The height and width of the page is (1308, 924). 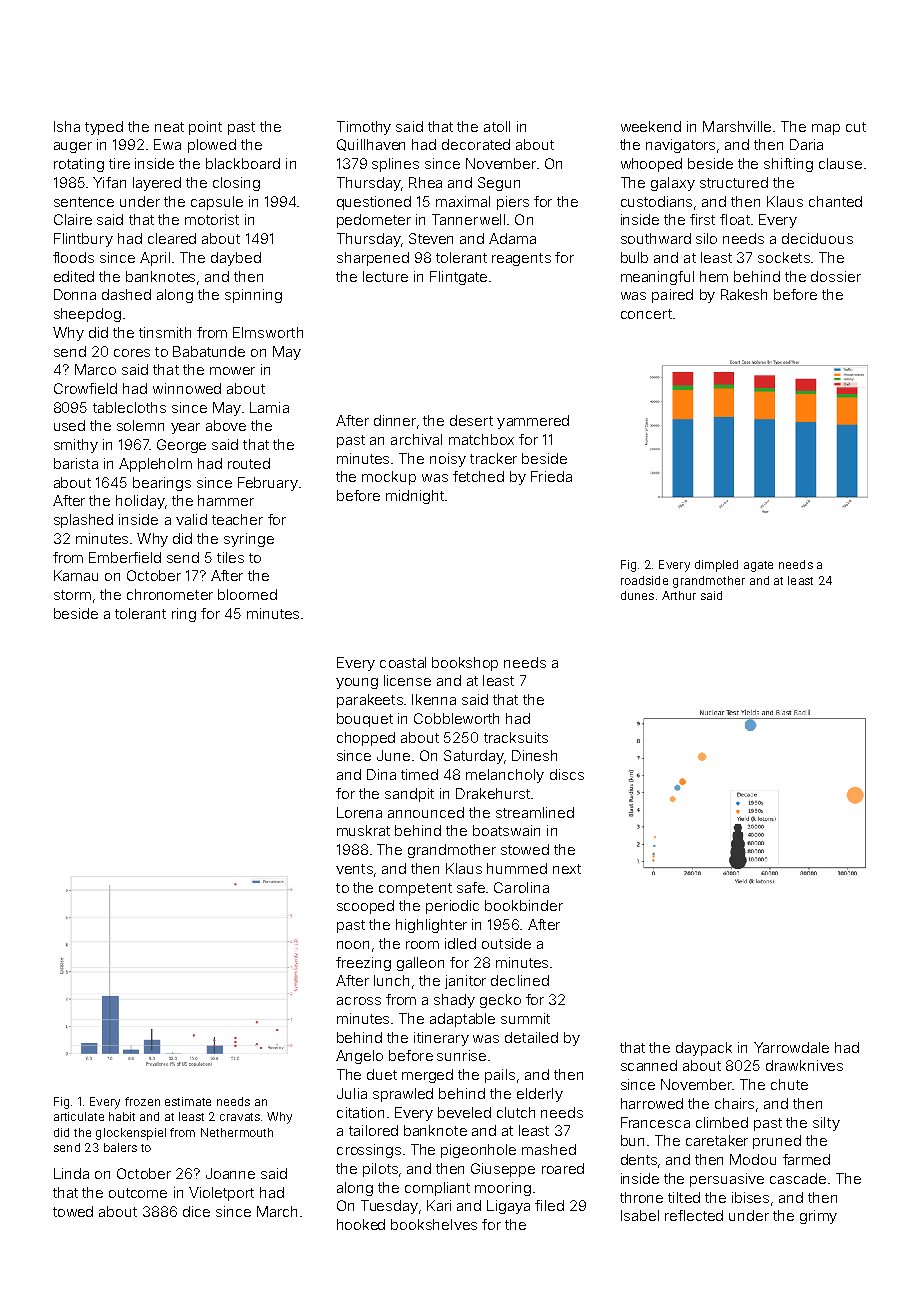 What do you see at coordinates (85, 388) in the page?
I see `Crowfield` at bounding box center [85, 388].
